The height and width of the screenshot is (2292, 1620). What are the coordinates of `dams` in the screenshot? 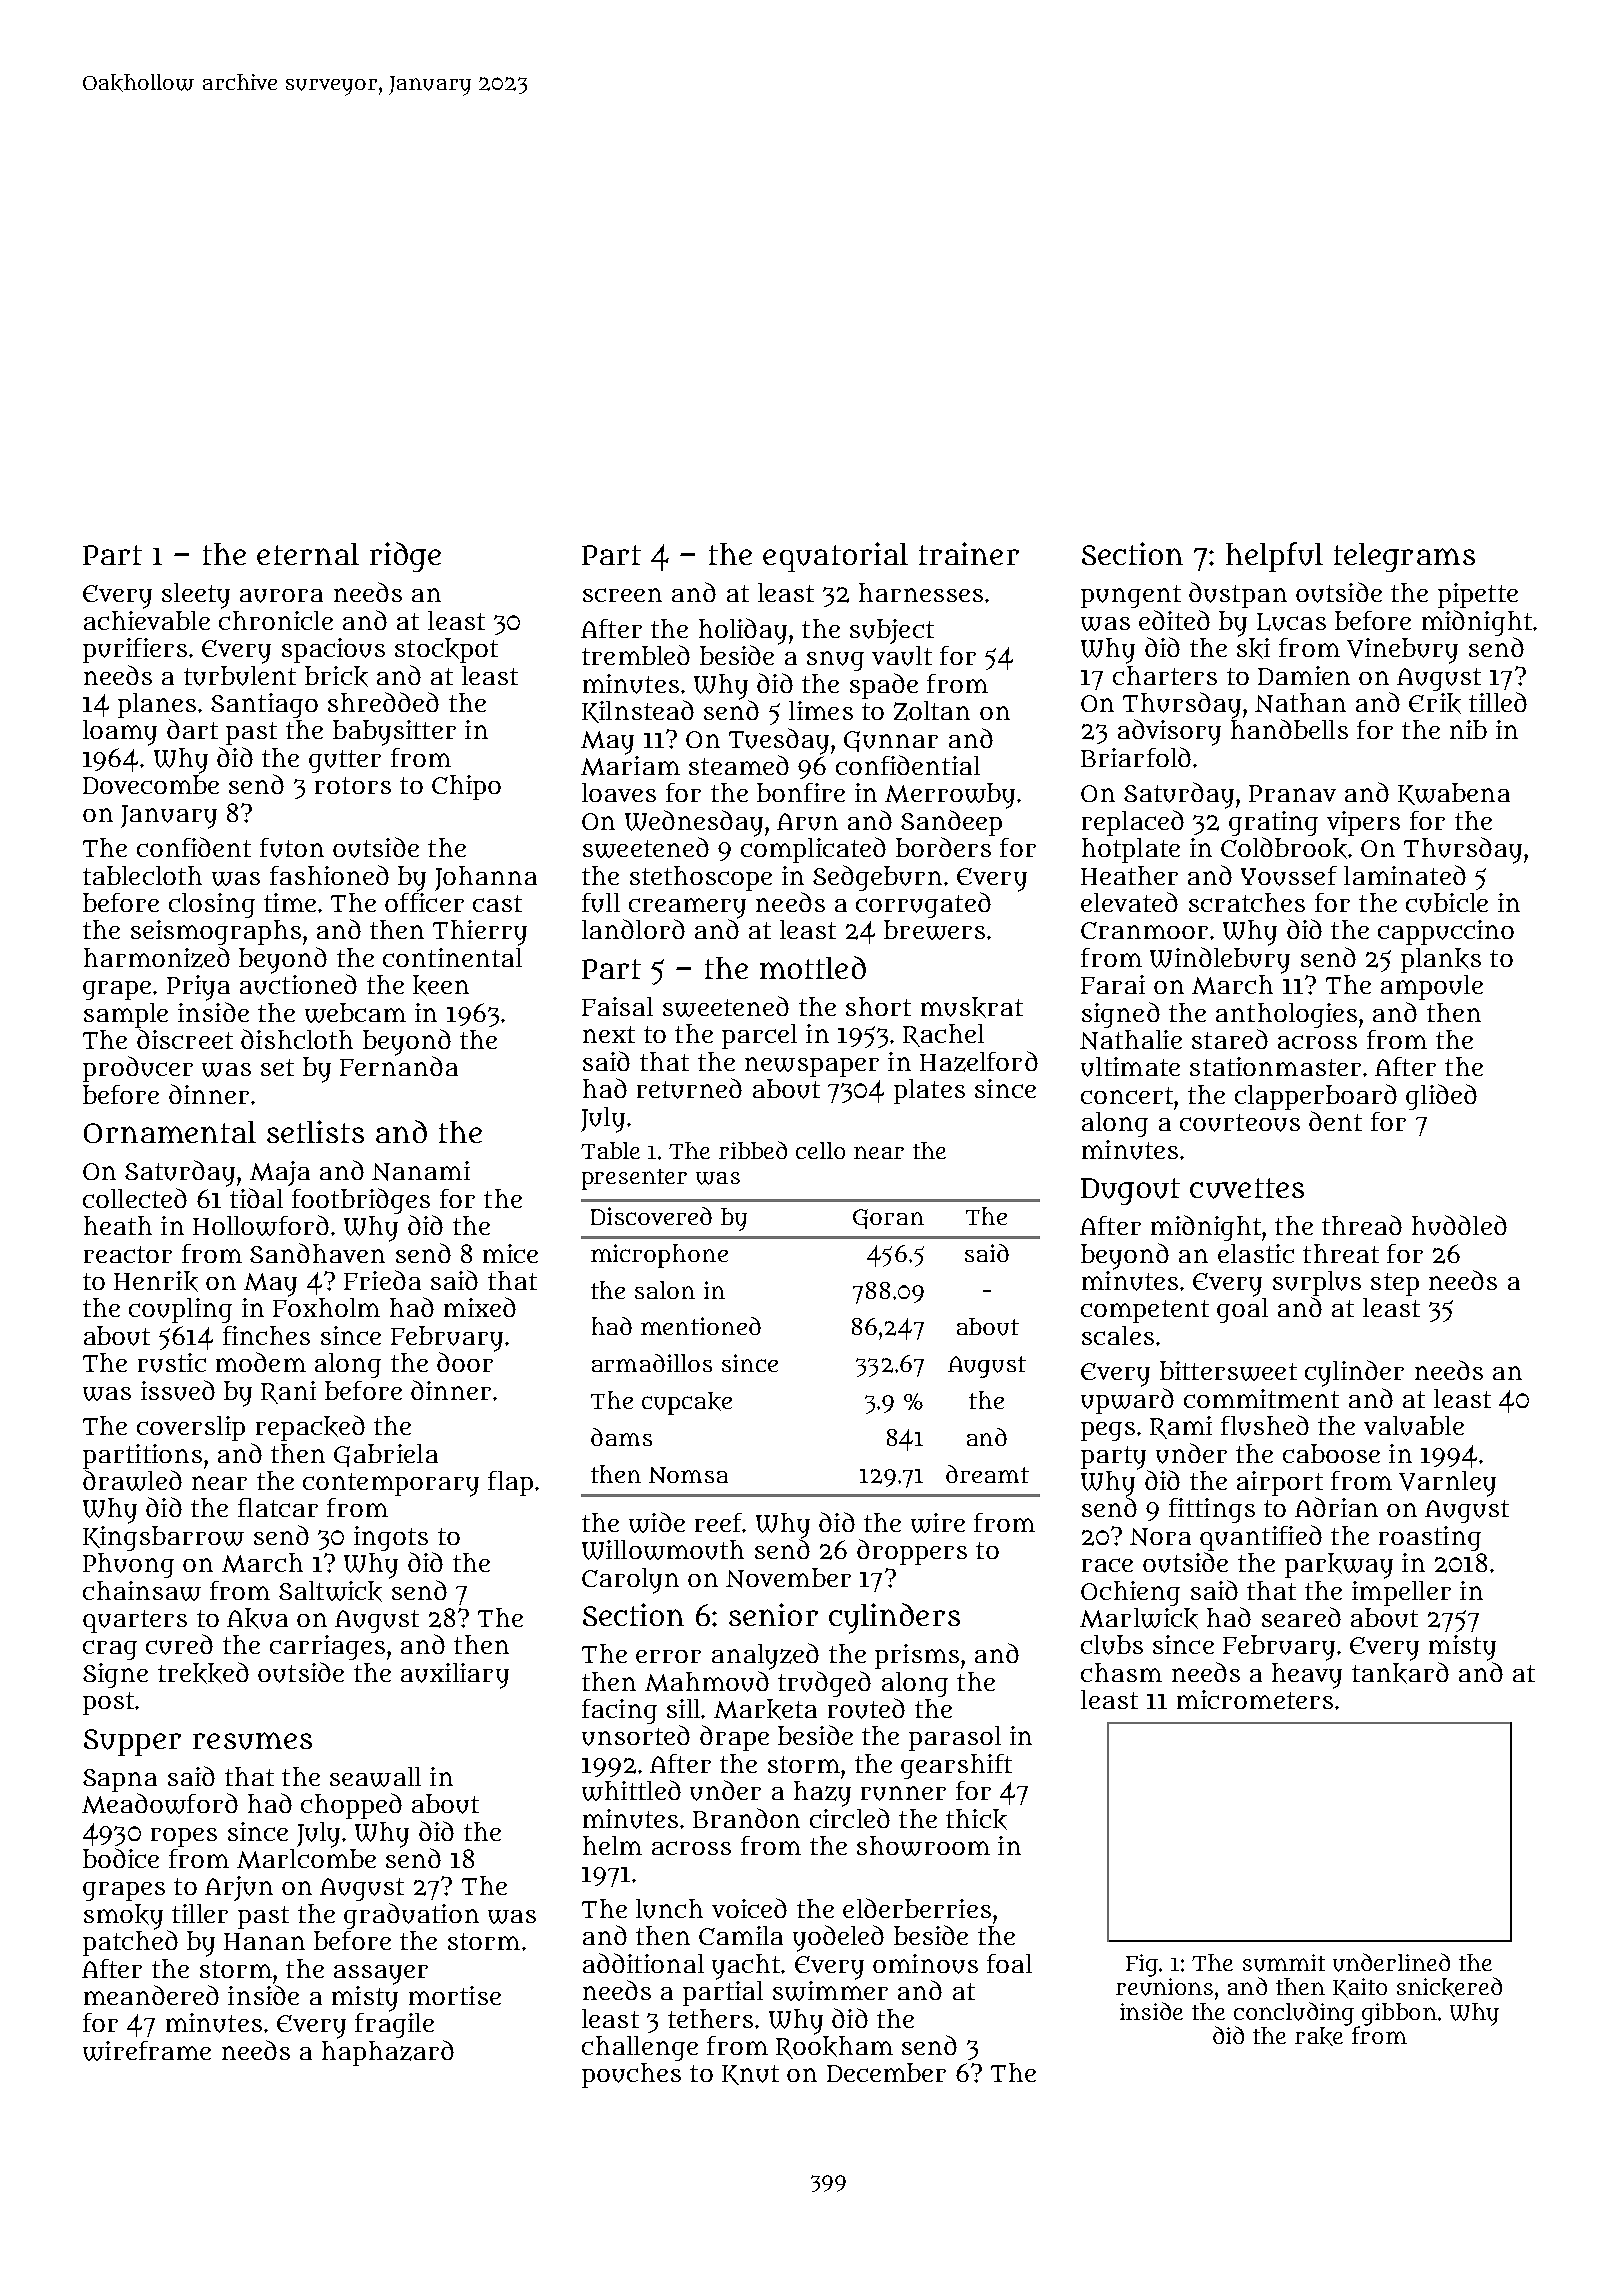 It's located at (621, 1437).
